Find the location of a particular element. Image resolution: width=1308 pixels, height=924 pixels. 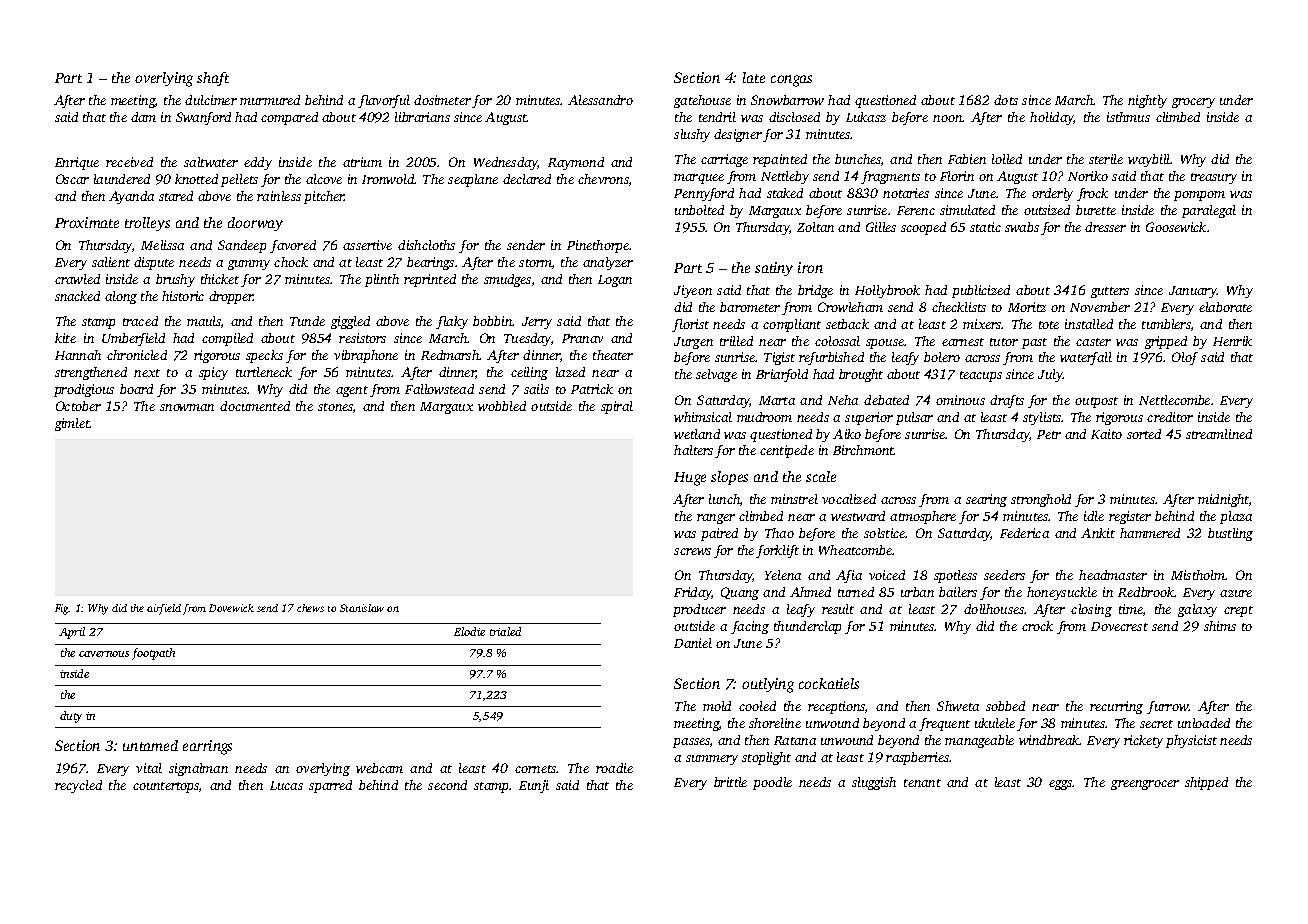

dosimeter is located at coordinates (442, 100).
